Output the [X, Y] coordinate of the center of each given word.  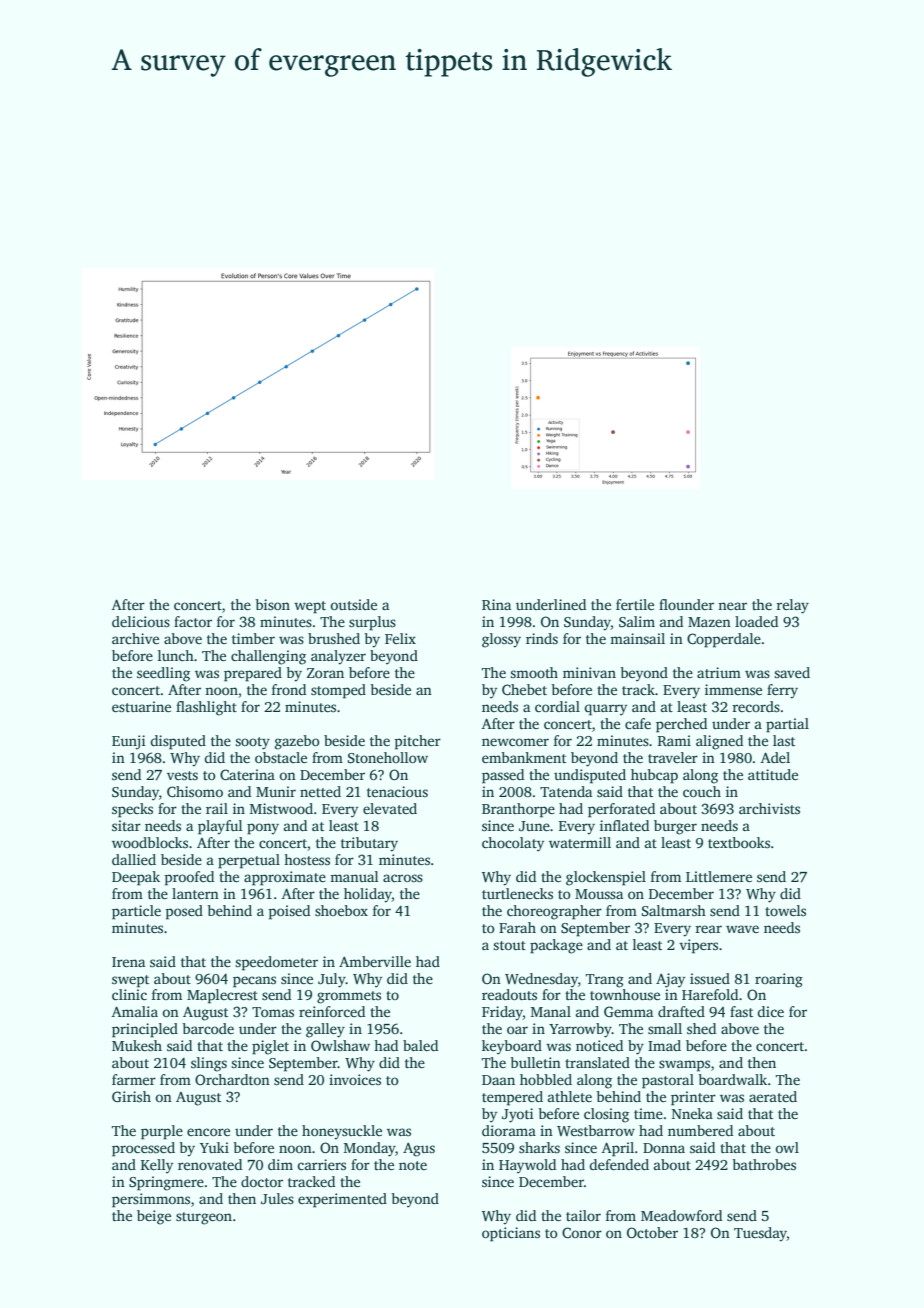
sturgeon [204, 1218]
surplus [372, 623]
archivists [769, 808]
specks [132, 810]
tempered [512, 1098]
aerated [773, 1096]
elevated [390, 808]
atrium [719, 672]
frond [289, 689]
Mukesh [137, 1045]
